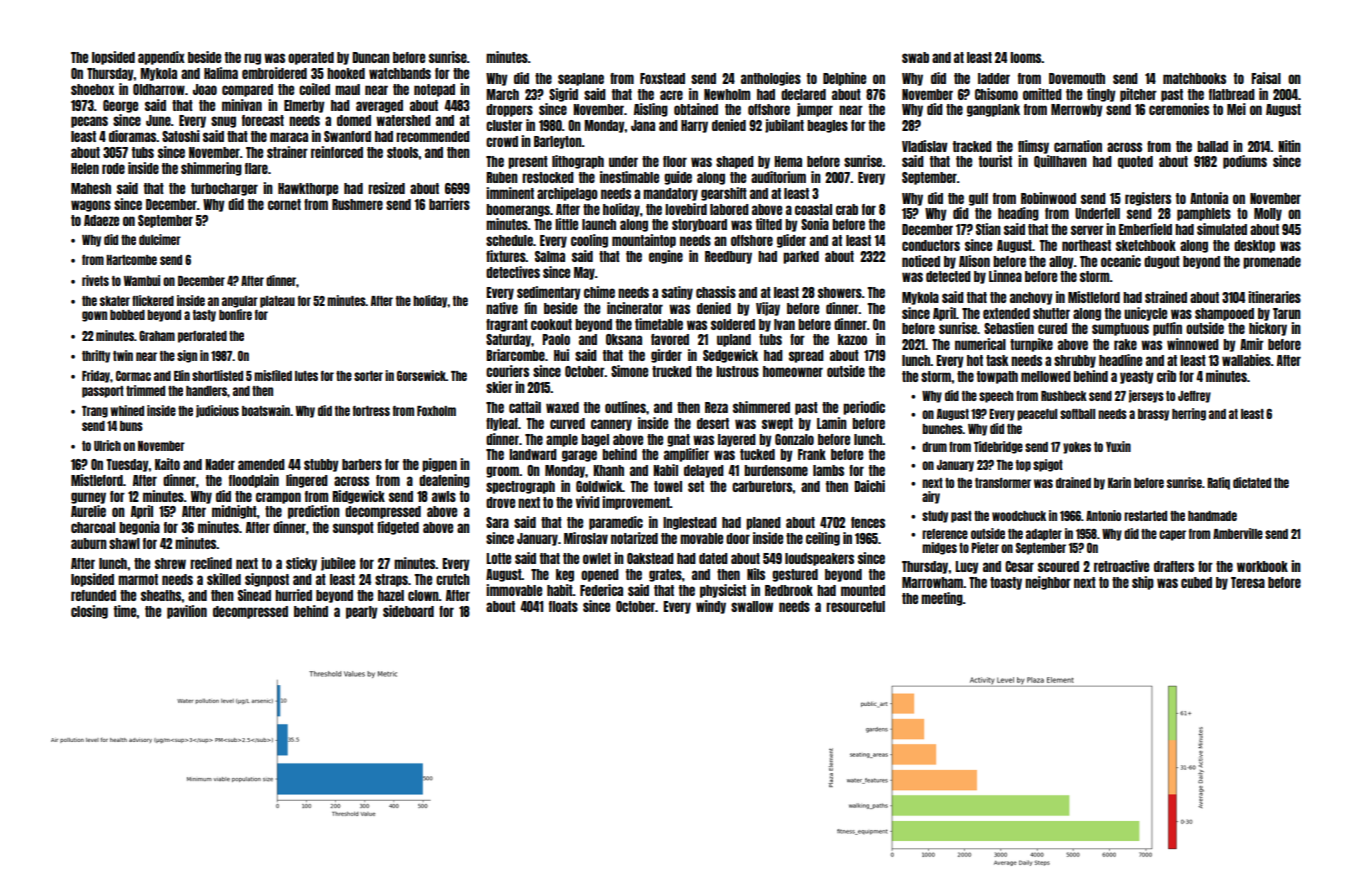 The width and height of the screenshot is (1372, 887). I want to click on soldered, so click(733, 324).
